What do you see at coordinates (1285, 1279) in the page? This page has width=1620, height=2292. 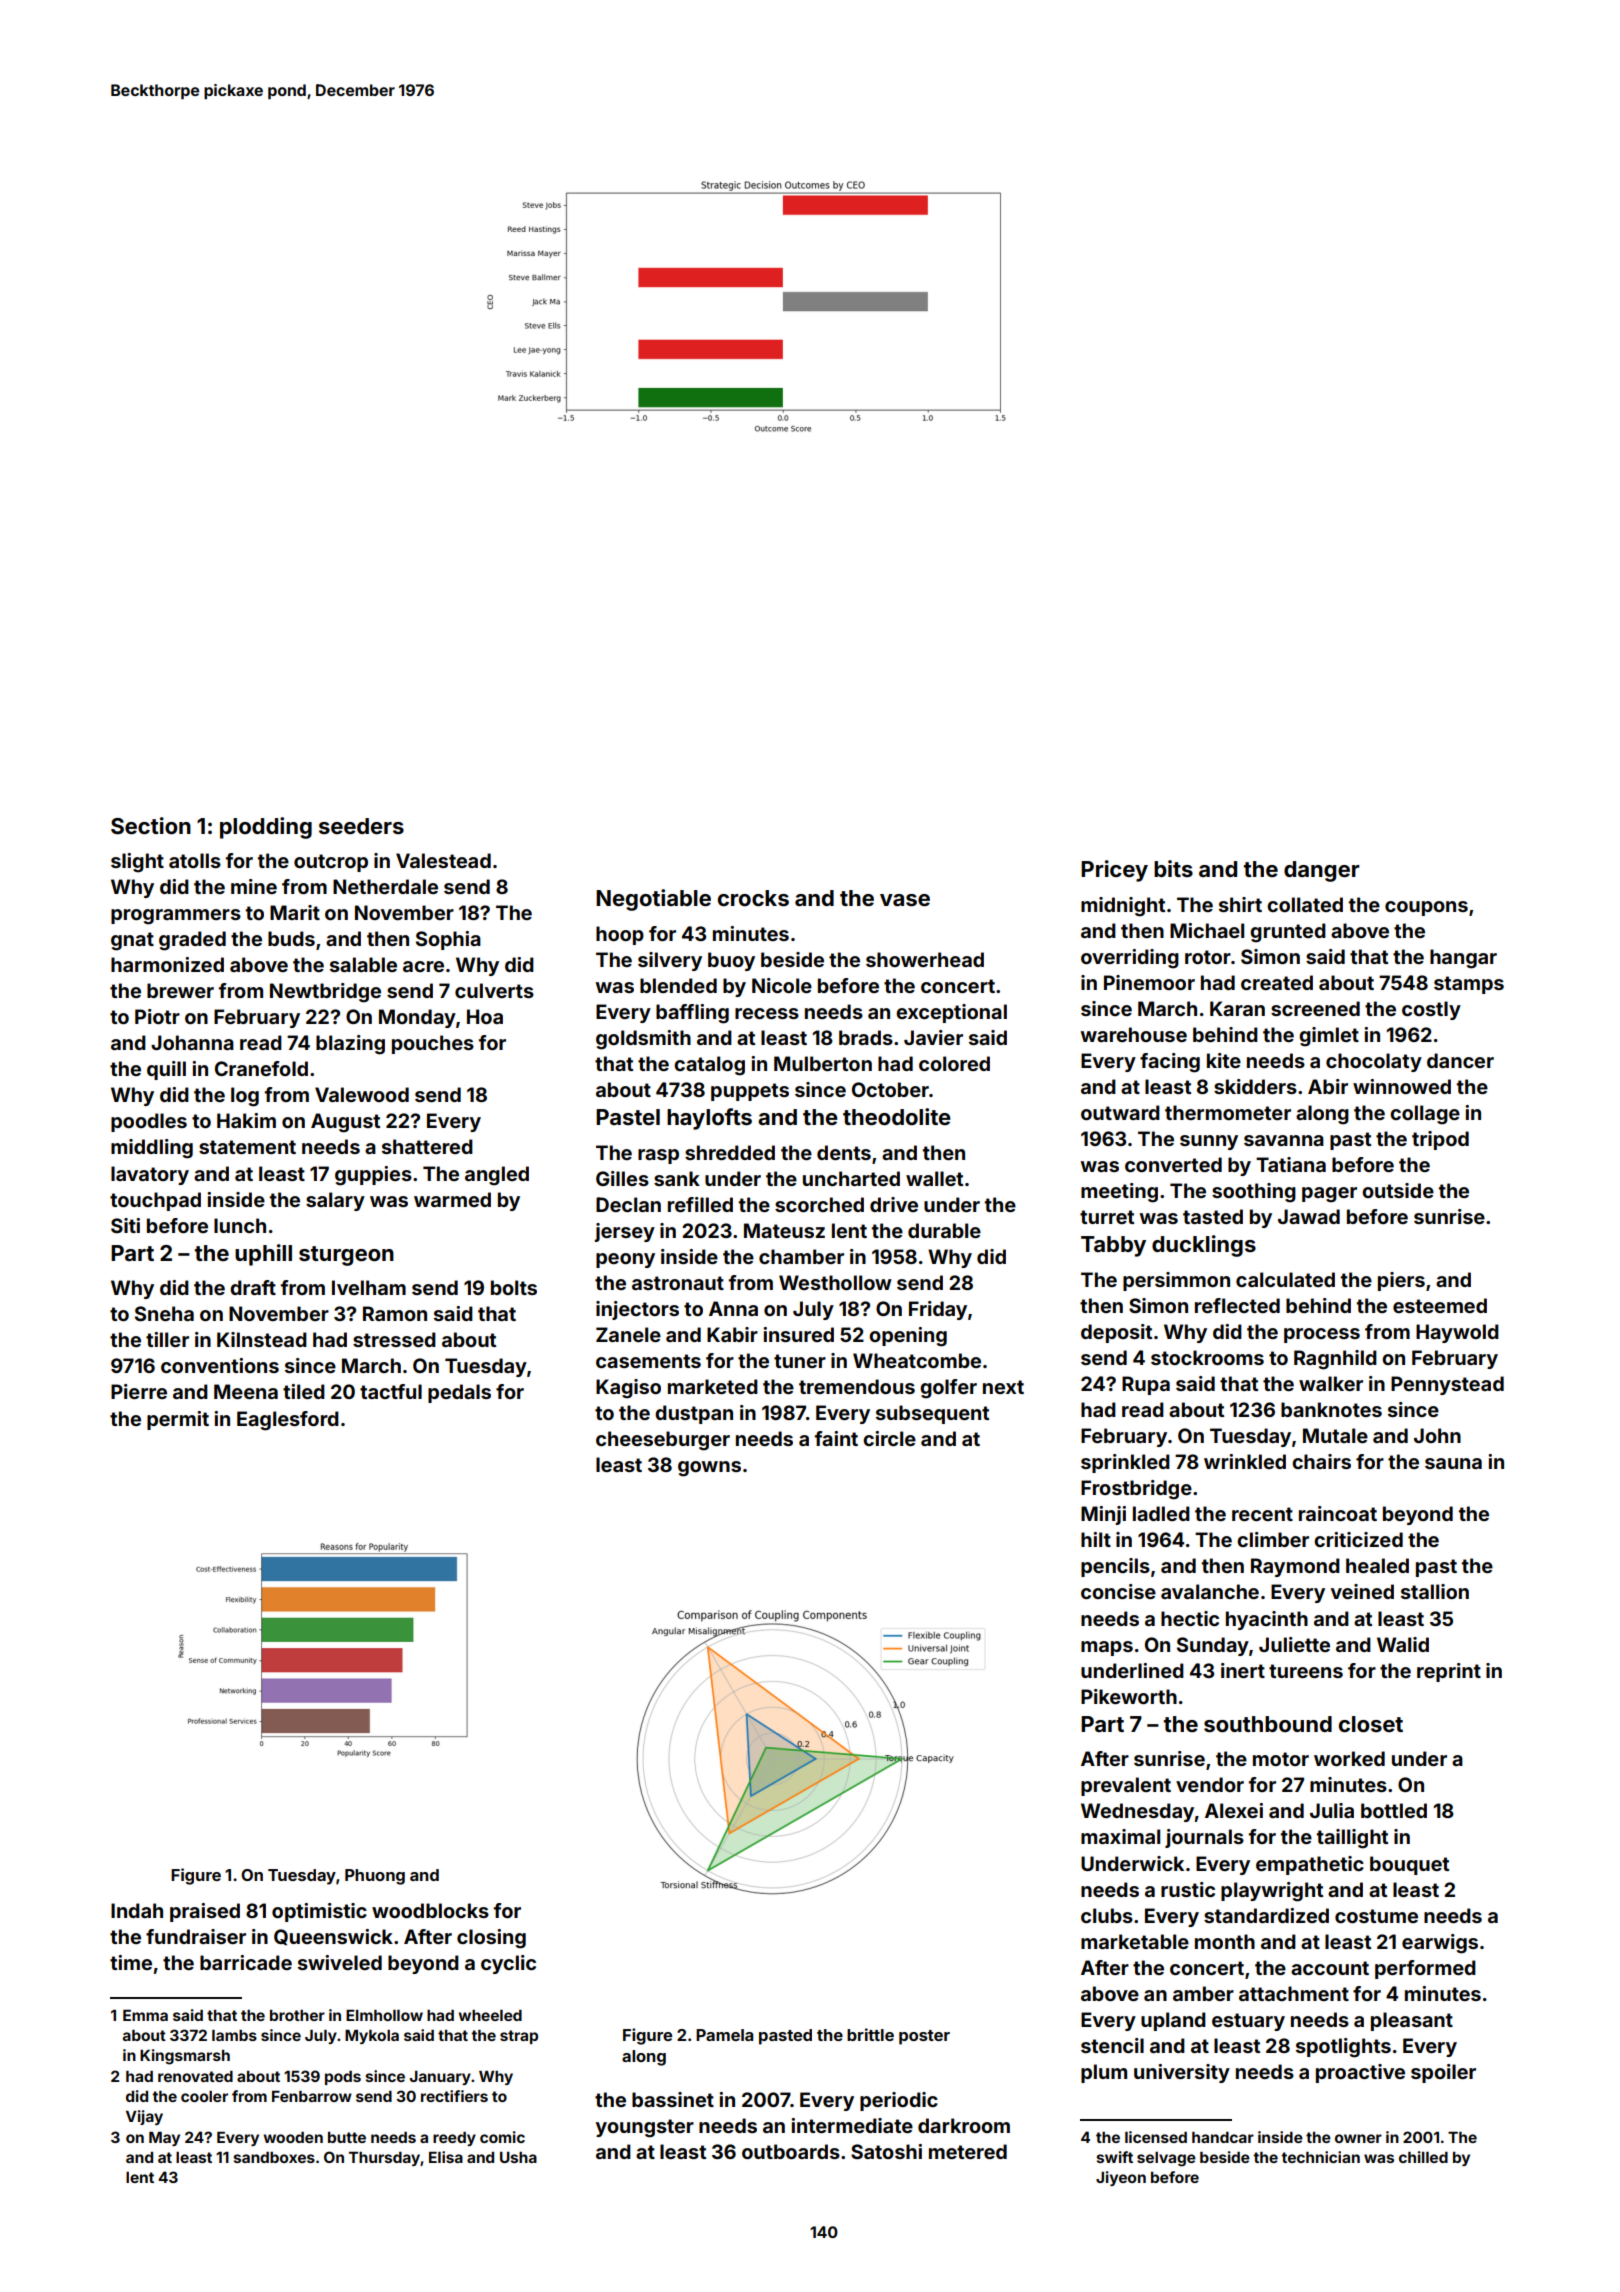 I see `calculated` at bounding box center [1285, 1279].
